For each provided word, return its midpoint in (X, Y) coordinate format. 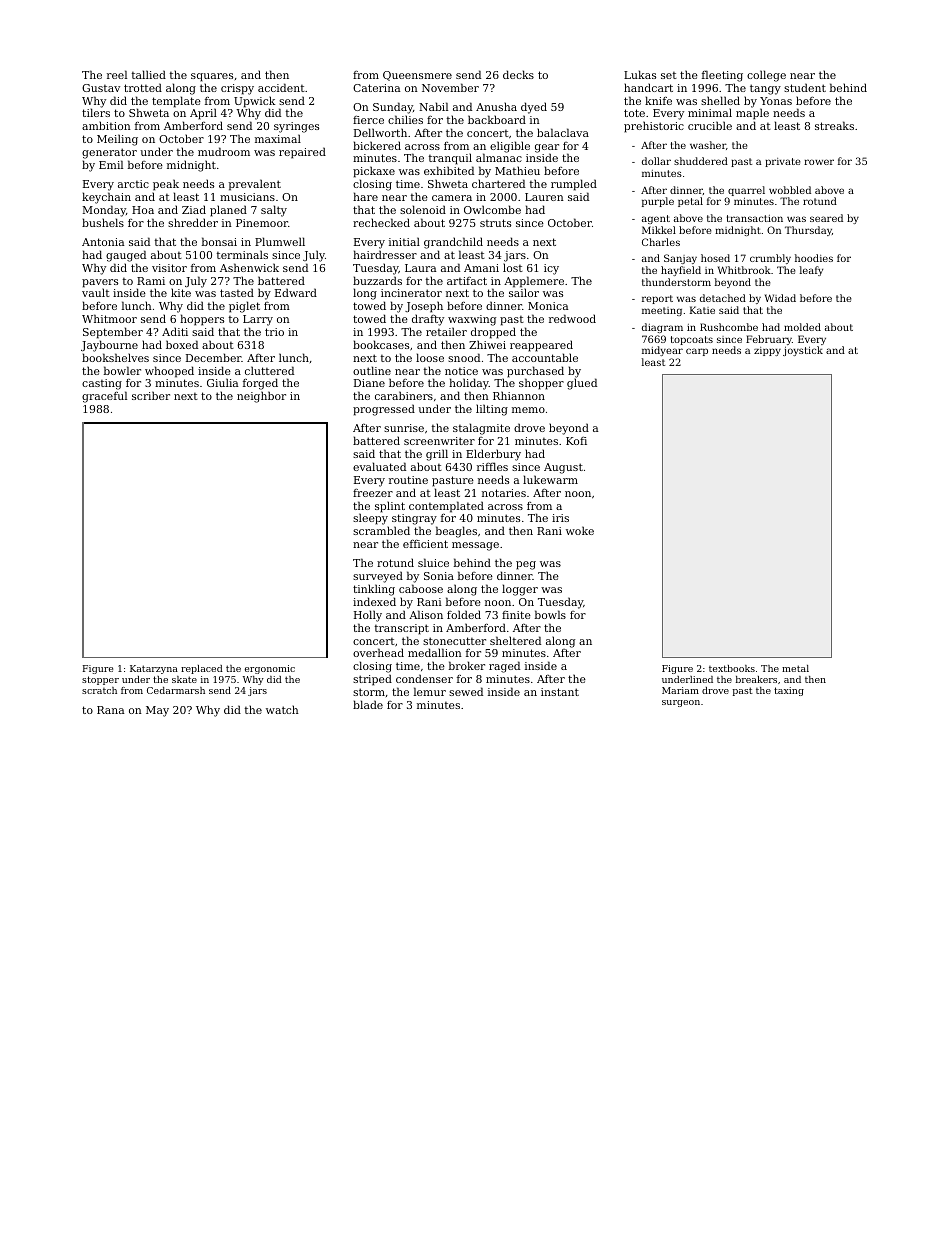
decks (518, 74)
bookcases (381, 344)
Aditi (175, 331)
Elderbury (493, 455)
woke (580, 530)
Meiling (117, 140)
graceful (104, 397)
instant (560, 692)
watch (282, 709)
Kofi (576, 440)
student (805, 87)
